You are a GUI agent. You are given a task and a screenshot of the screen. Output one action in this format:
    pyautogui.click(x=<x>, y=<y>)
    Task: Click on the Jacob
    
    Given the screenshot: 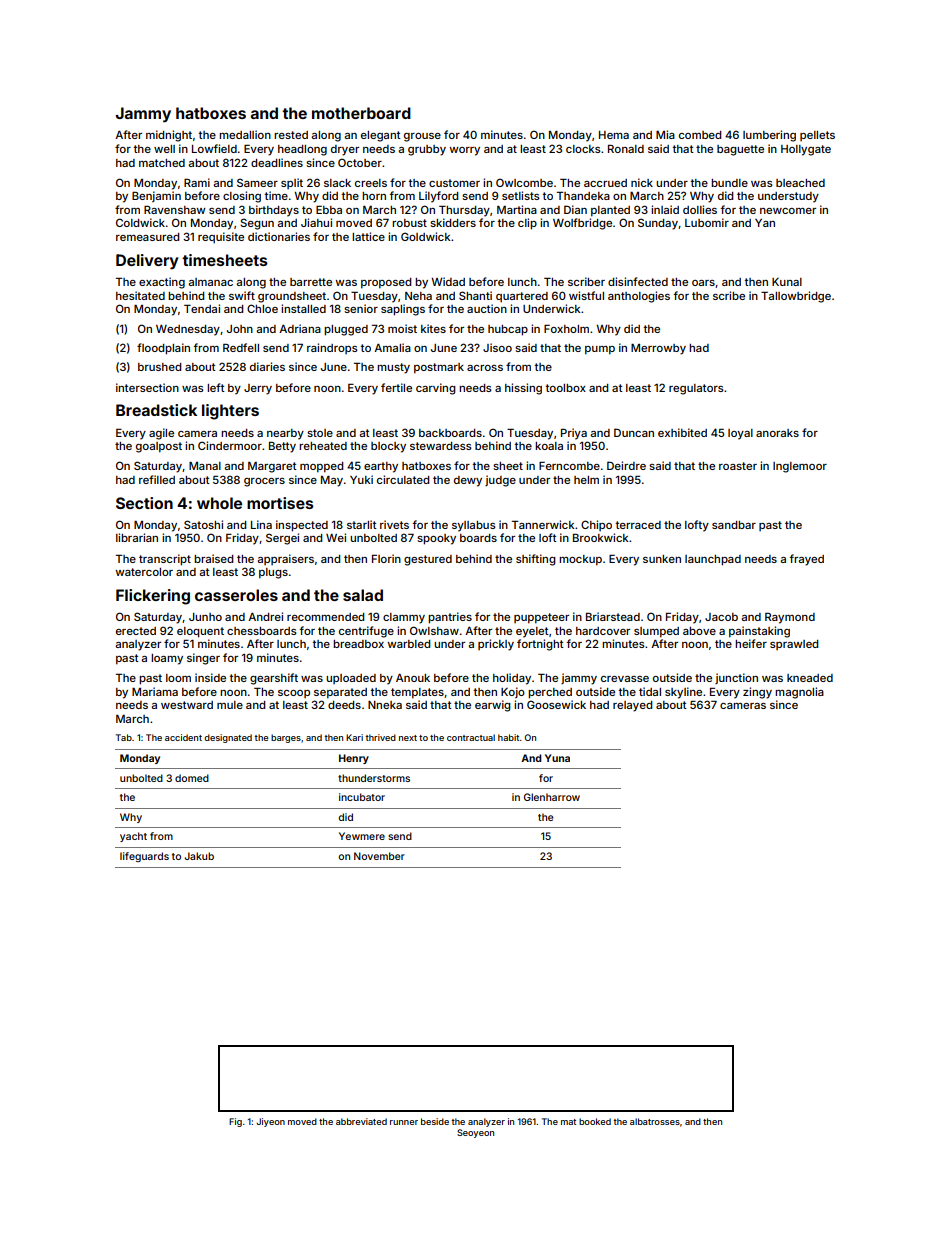 What is the action you would take?
    pyautogui.click(x=721, y=617)
